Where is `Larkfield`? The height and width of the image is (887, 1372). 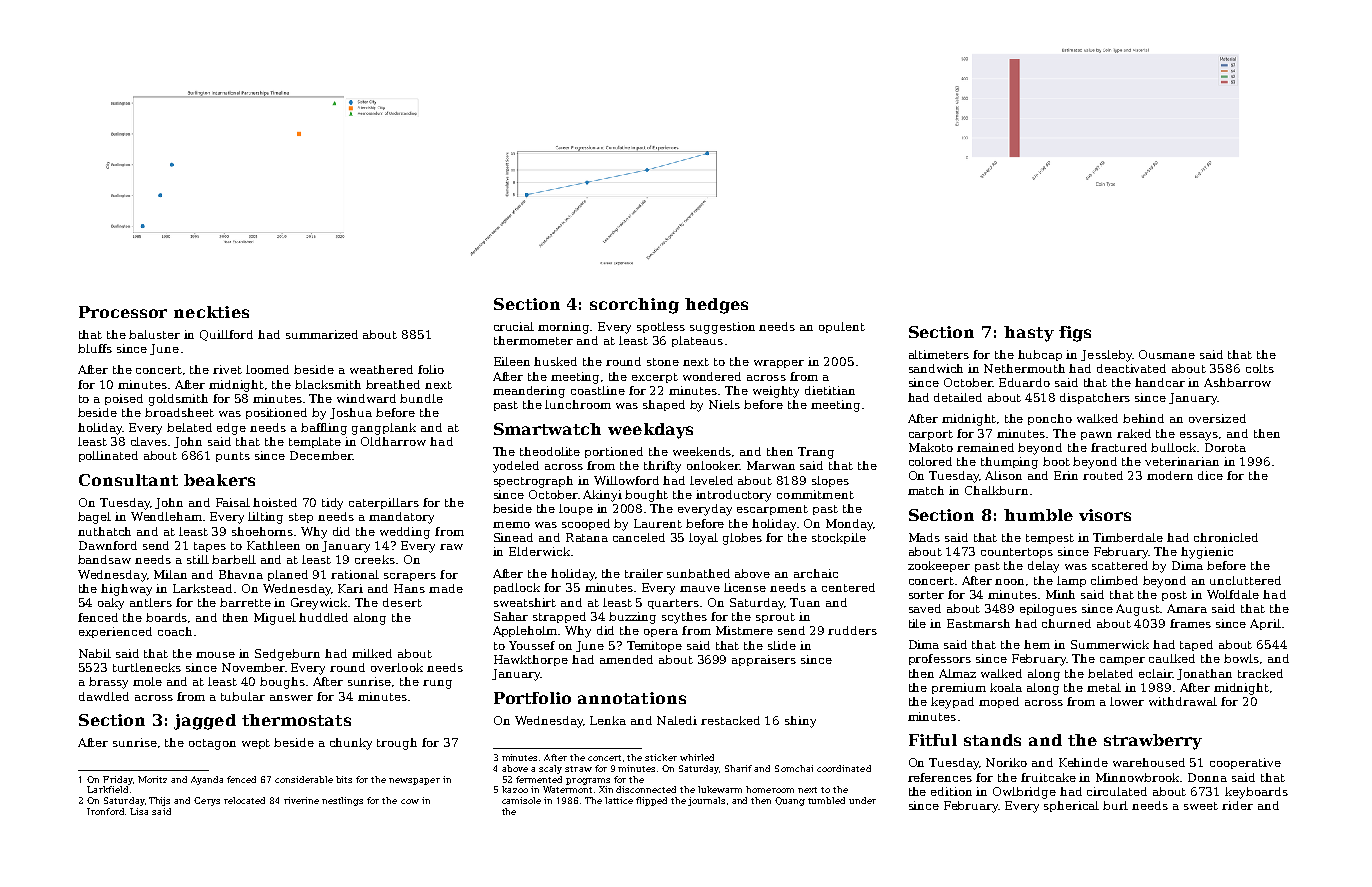
Larkfield is located at coordinates (107, 789).
